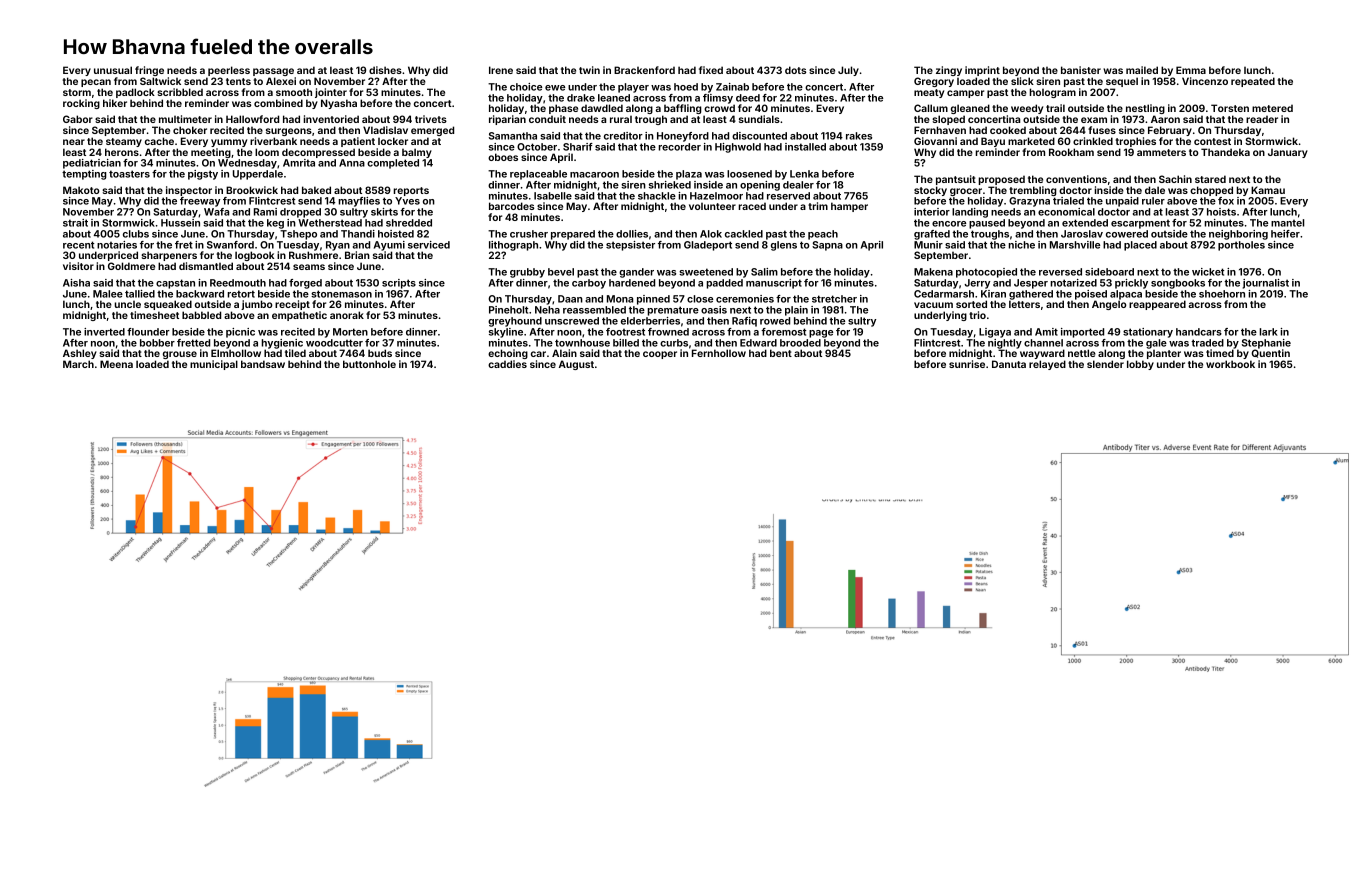 This screenshot has height=887, width=1372. Describe the element at coordinates (273, 72) in the screenshot. I see `passage` at that location.
